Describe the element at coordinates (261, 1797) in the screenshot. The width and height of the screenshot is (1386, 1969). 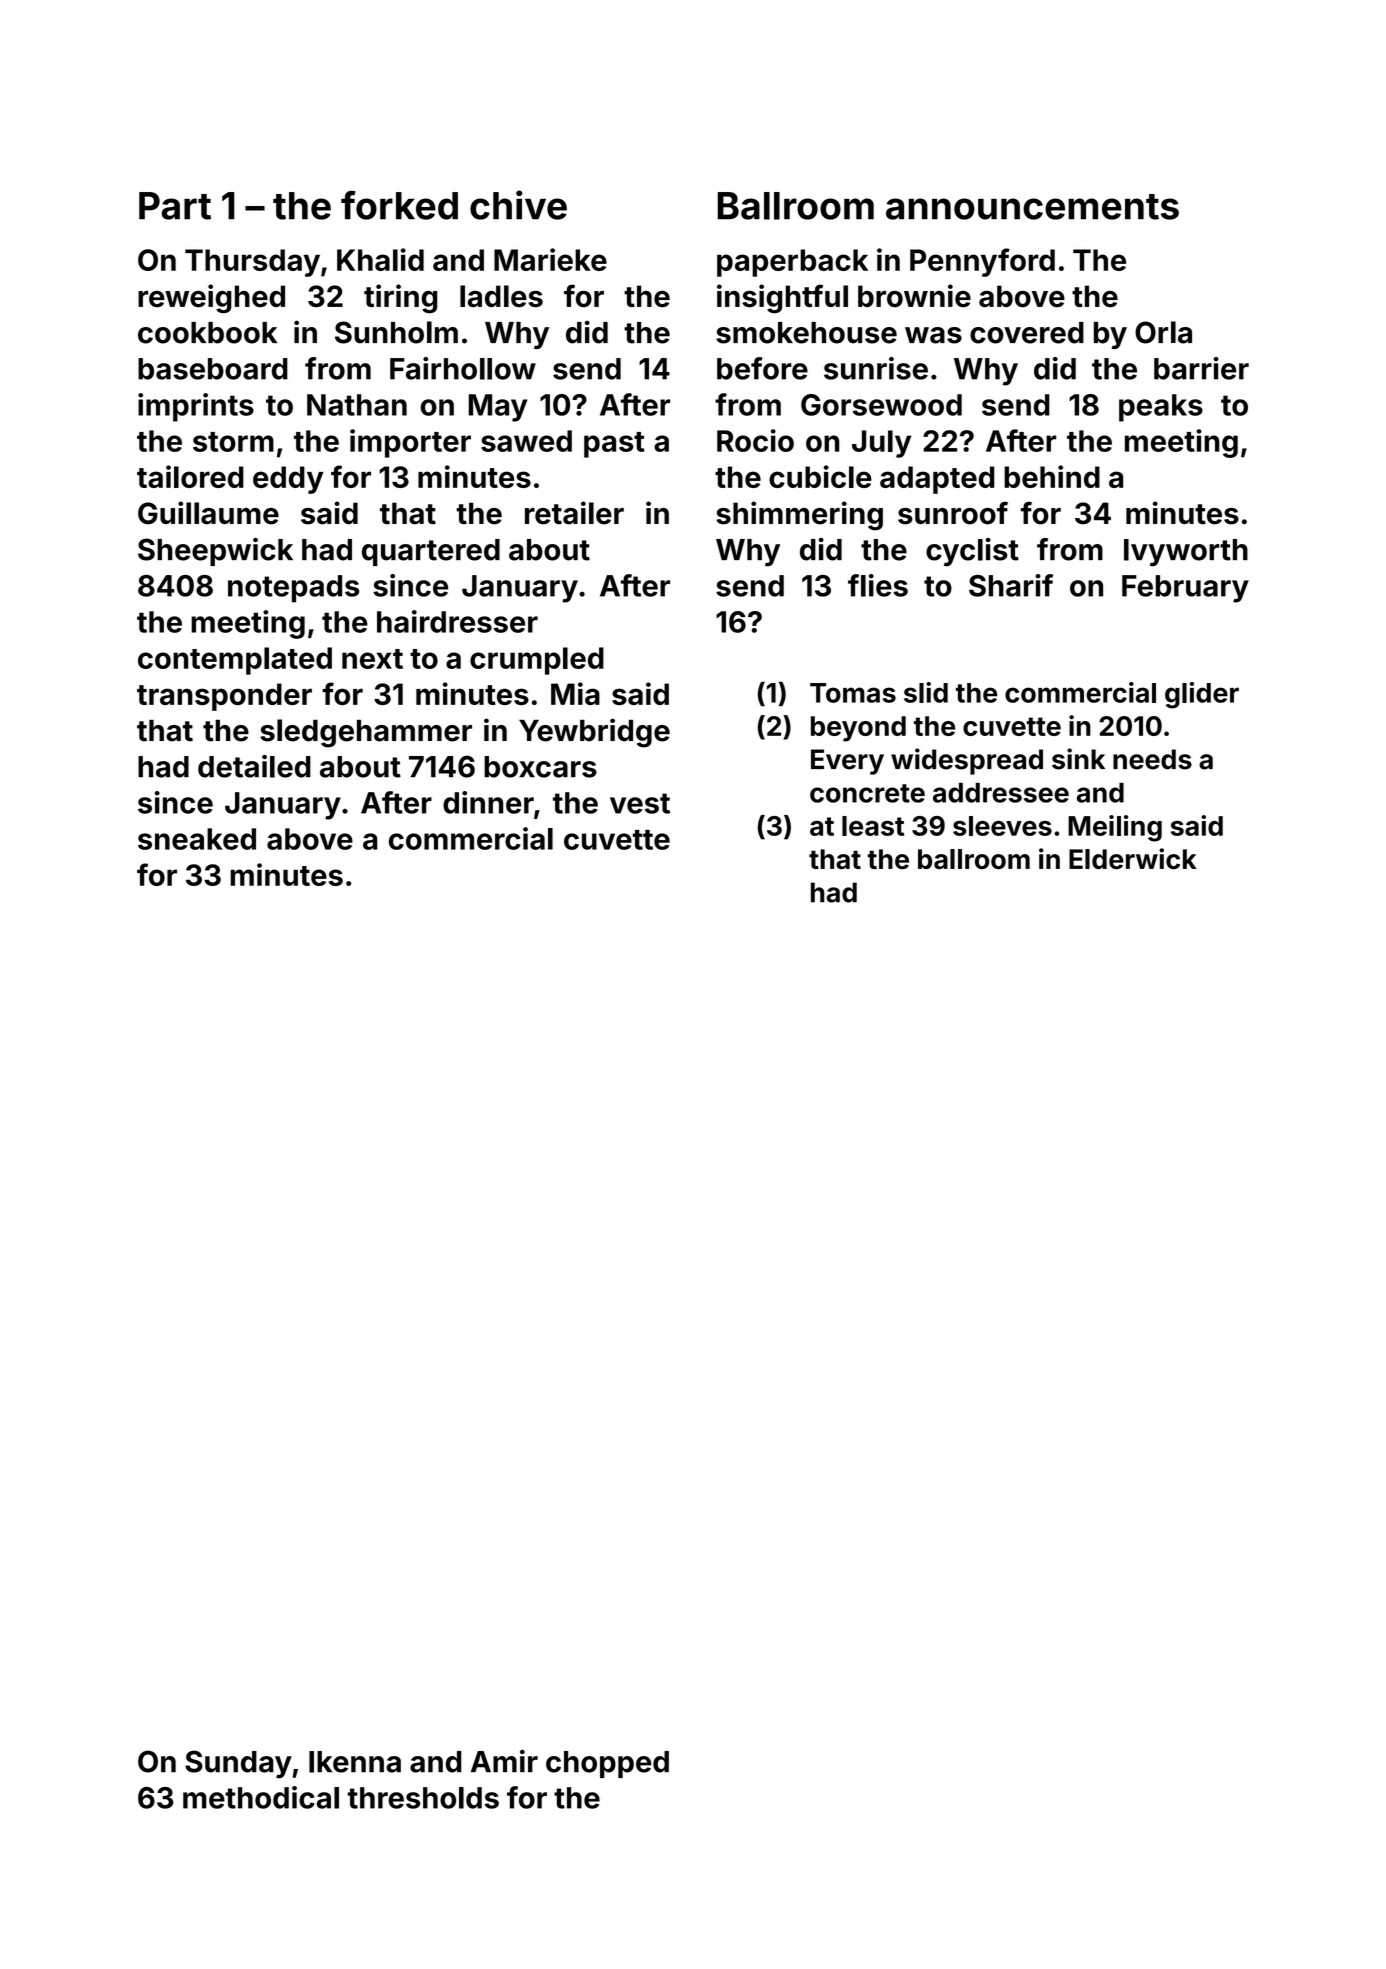
I see `methodical` at that location.
